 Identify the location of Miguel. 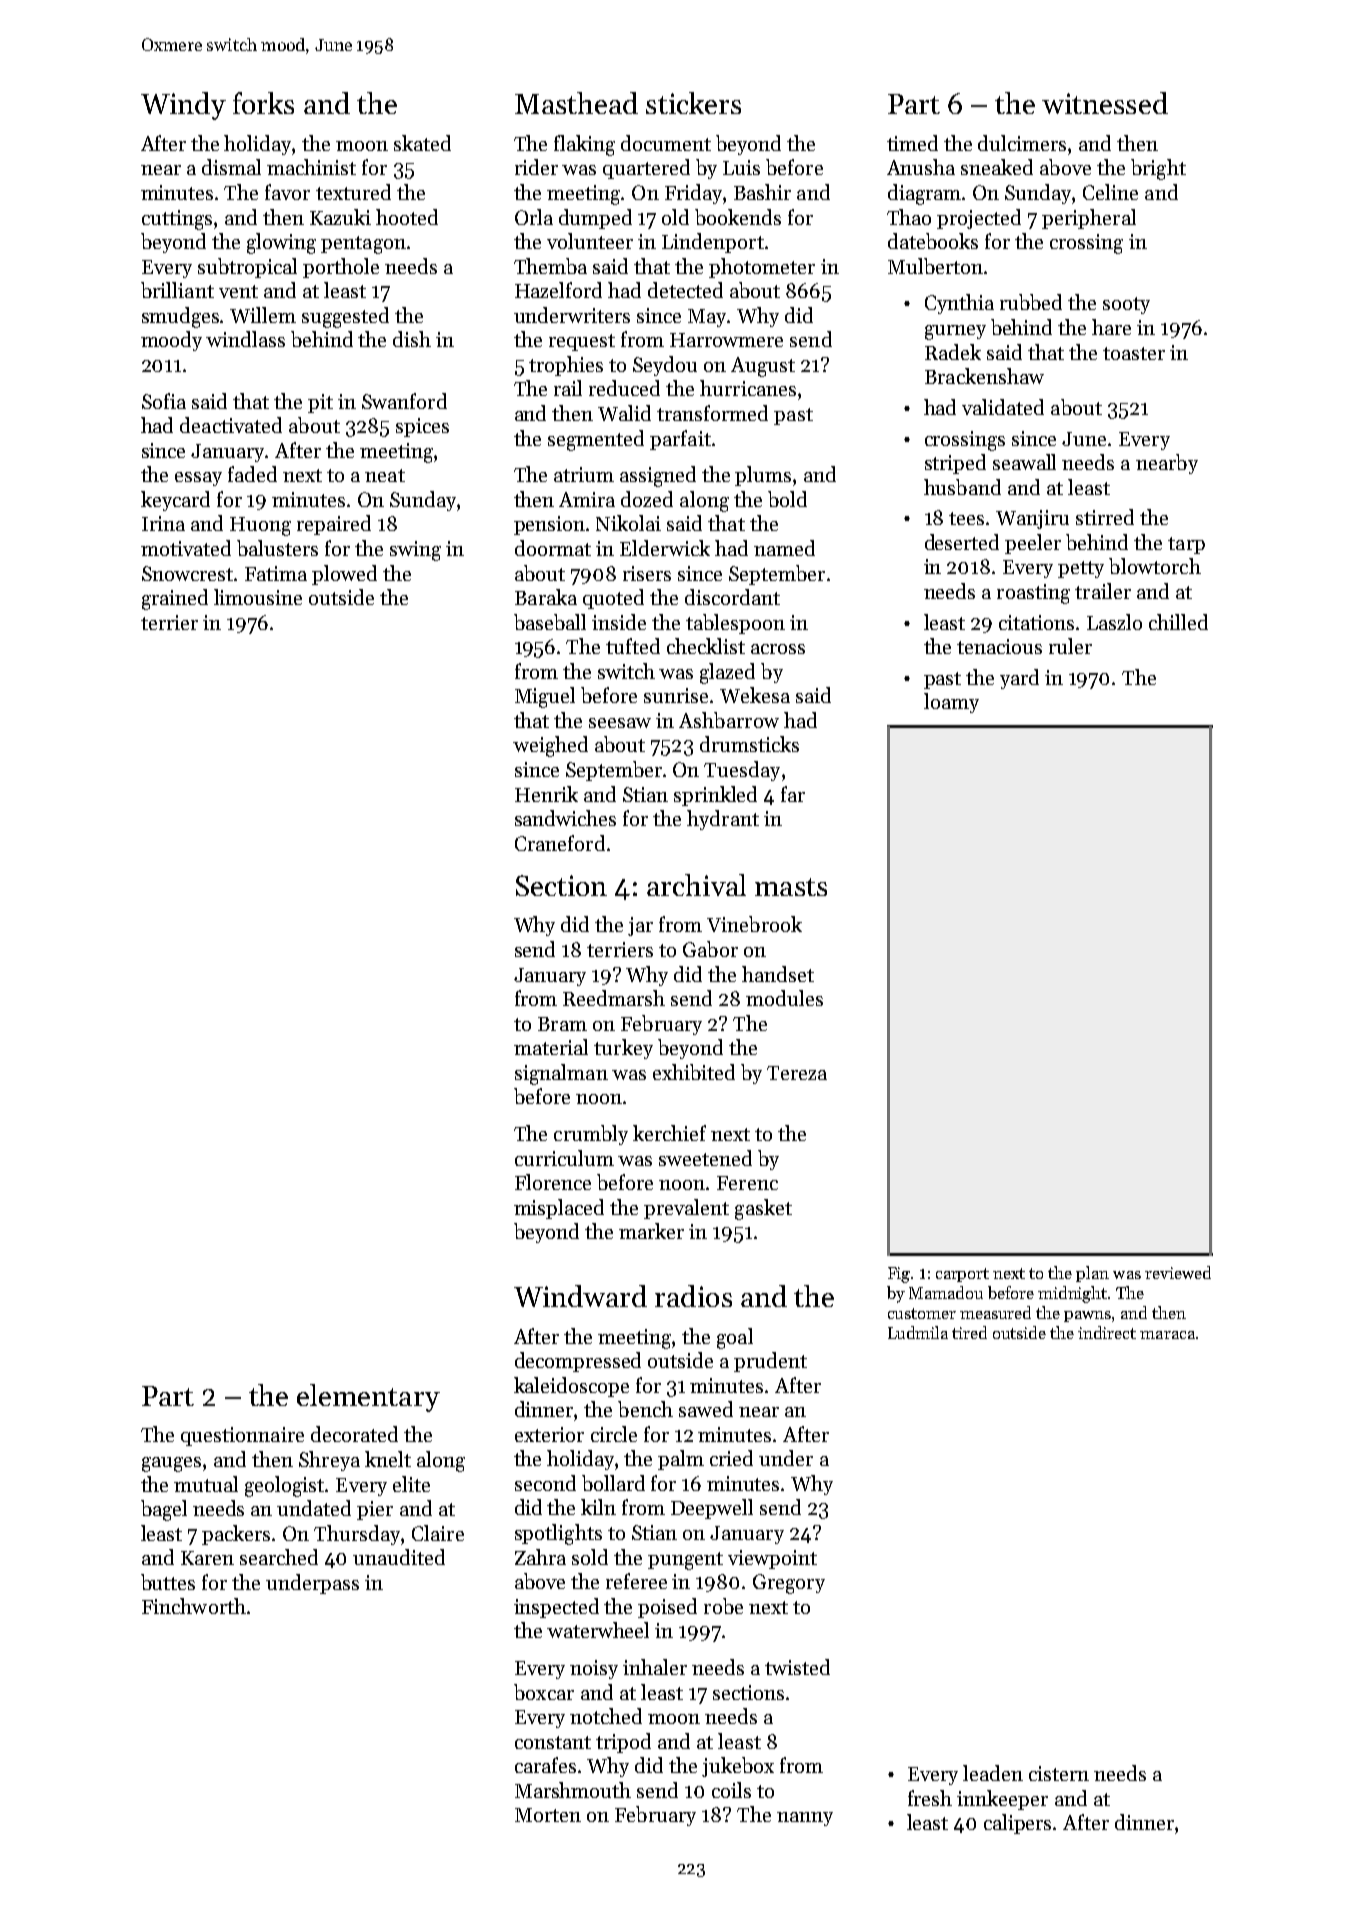
(545, 697).
